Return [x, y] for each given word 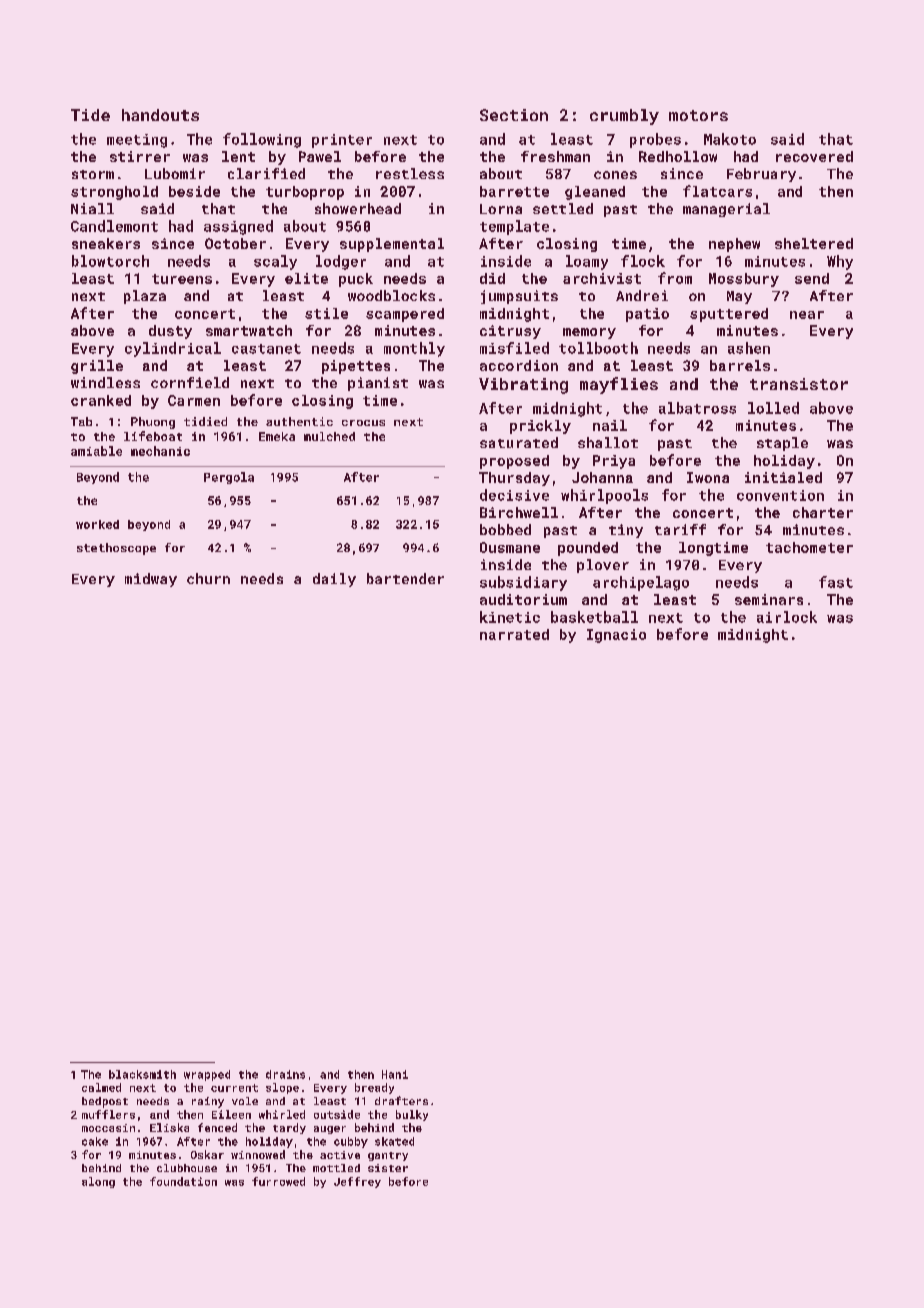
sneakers [106, 243]
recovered [814, 156]
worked [97, 524]
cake [95, 1141]
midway [151, 580]
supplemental [392, 245]
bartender [405, 578]
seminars [769, 599]
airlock [787, 617]
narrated [514, 634]
